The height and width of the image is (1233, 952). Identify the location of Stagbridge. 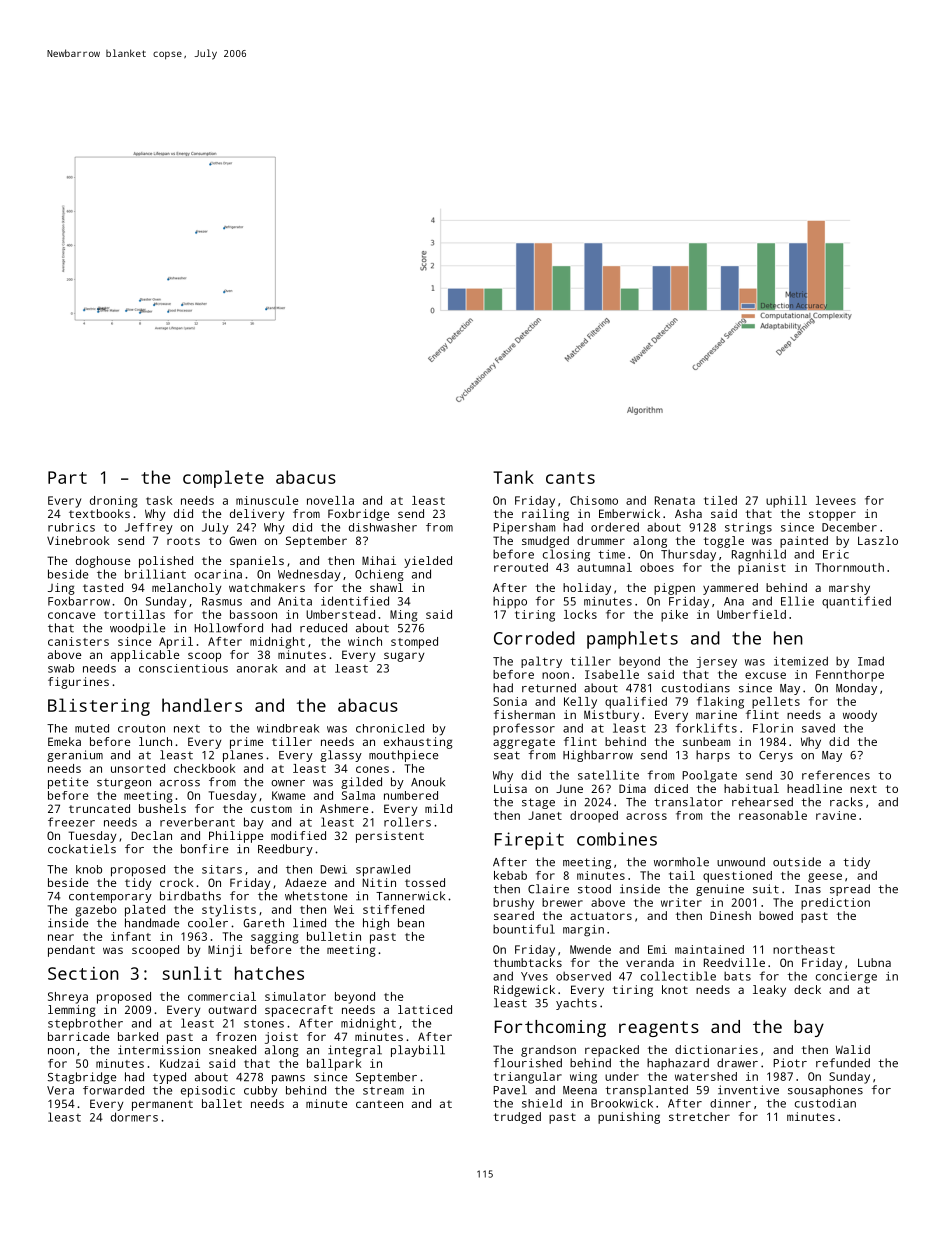
(82, 1078).
